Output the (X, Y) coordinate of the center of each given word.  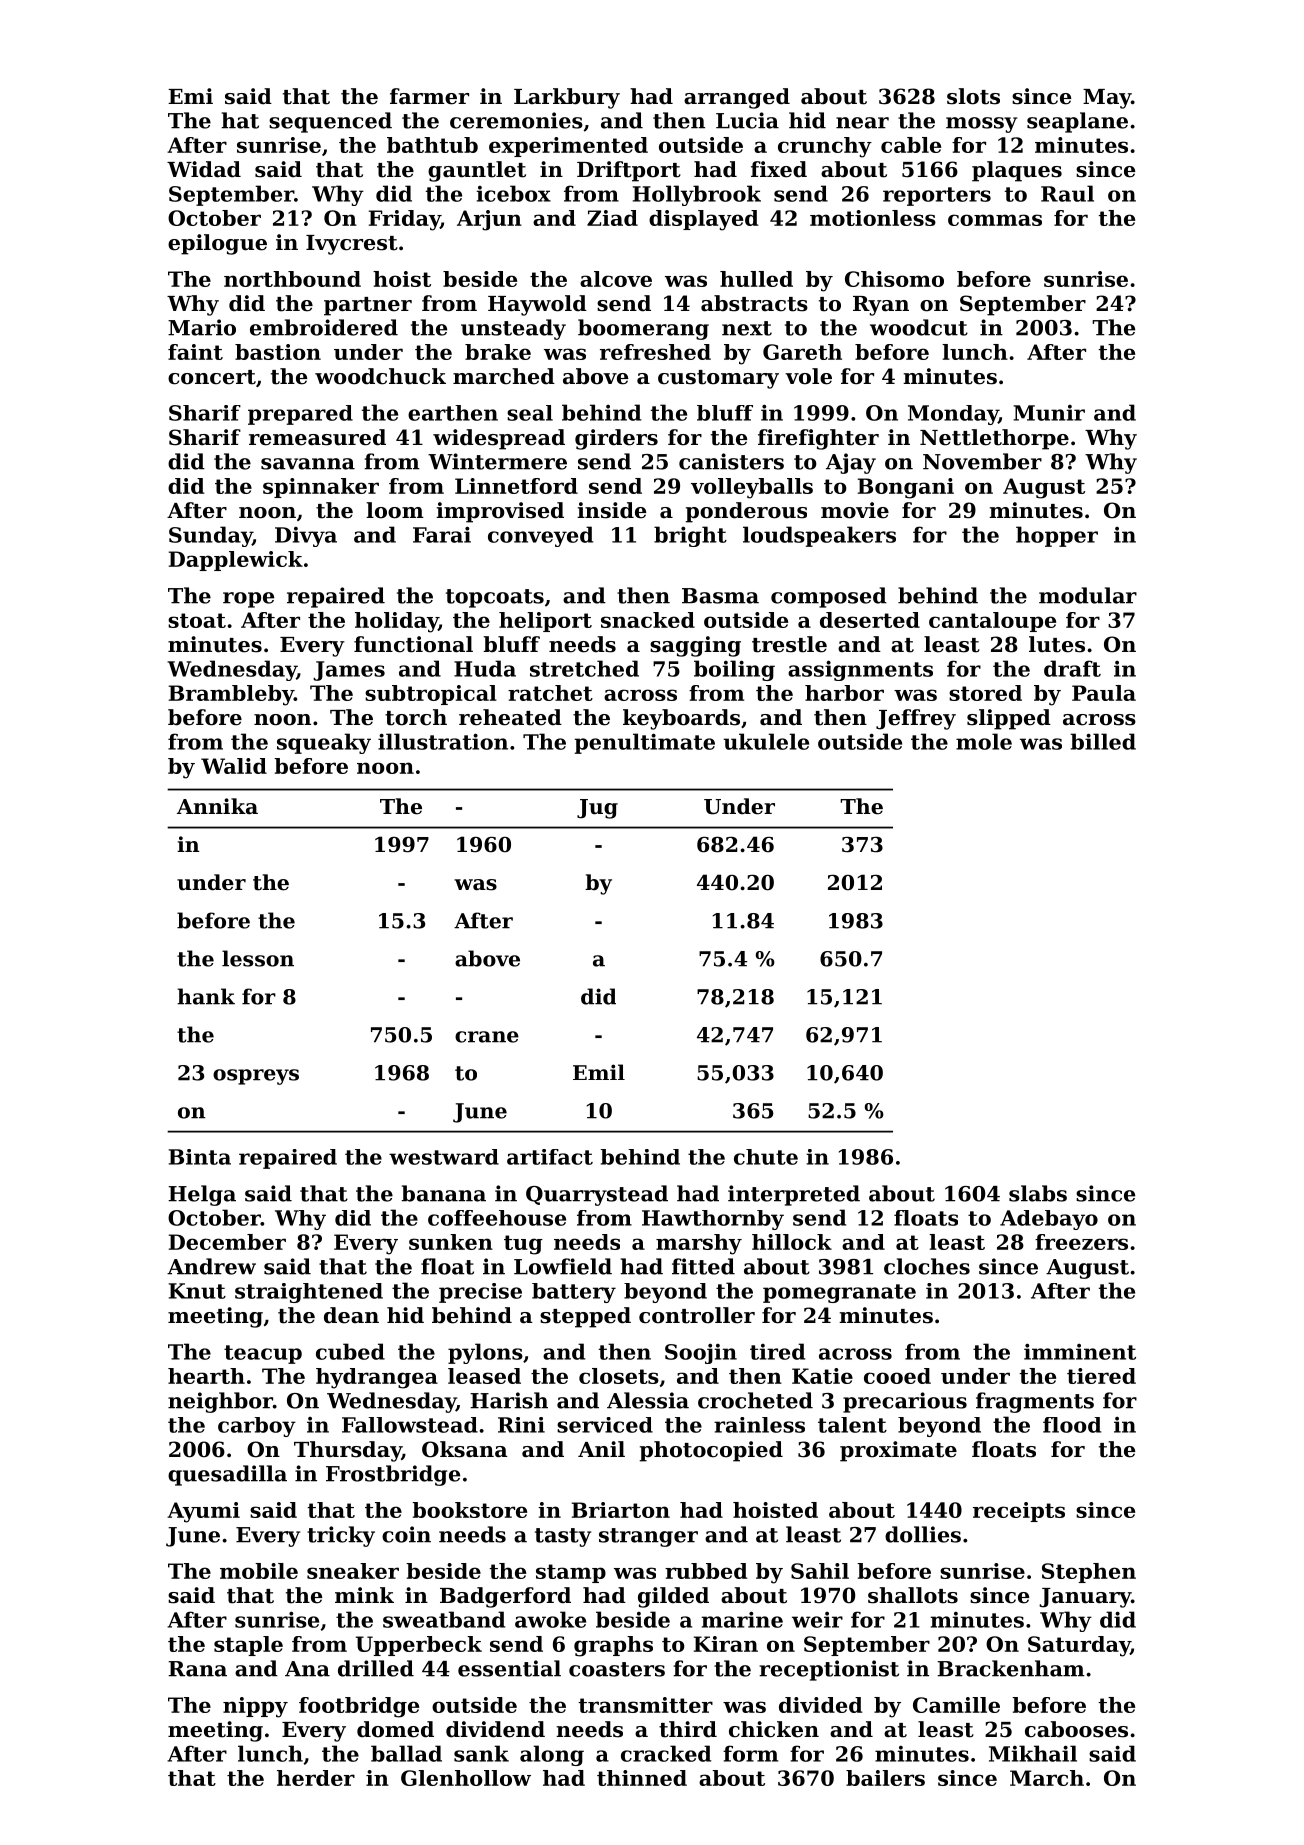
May (1107, 99)
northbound (292, 279)
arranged (737, 98)
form (750, 1753)
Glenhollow (466, 1778)
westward (444, 1157)
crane (487, 1037)
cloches (927, 1266)
